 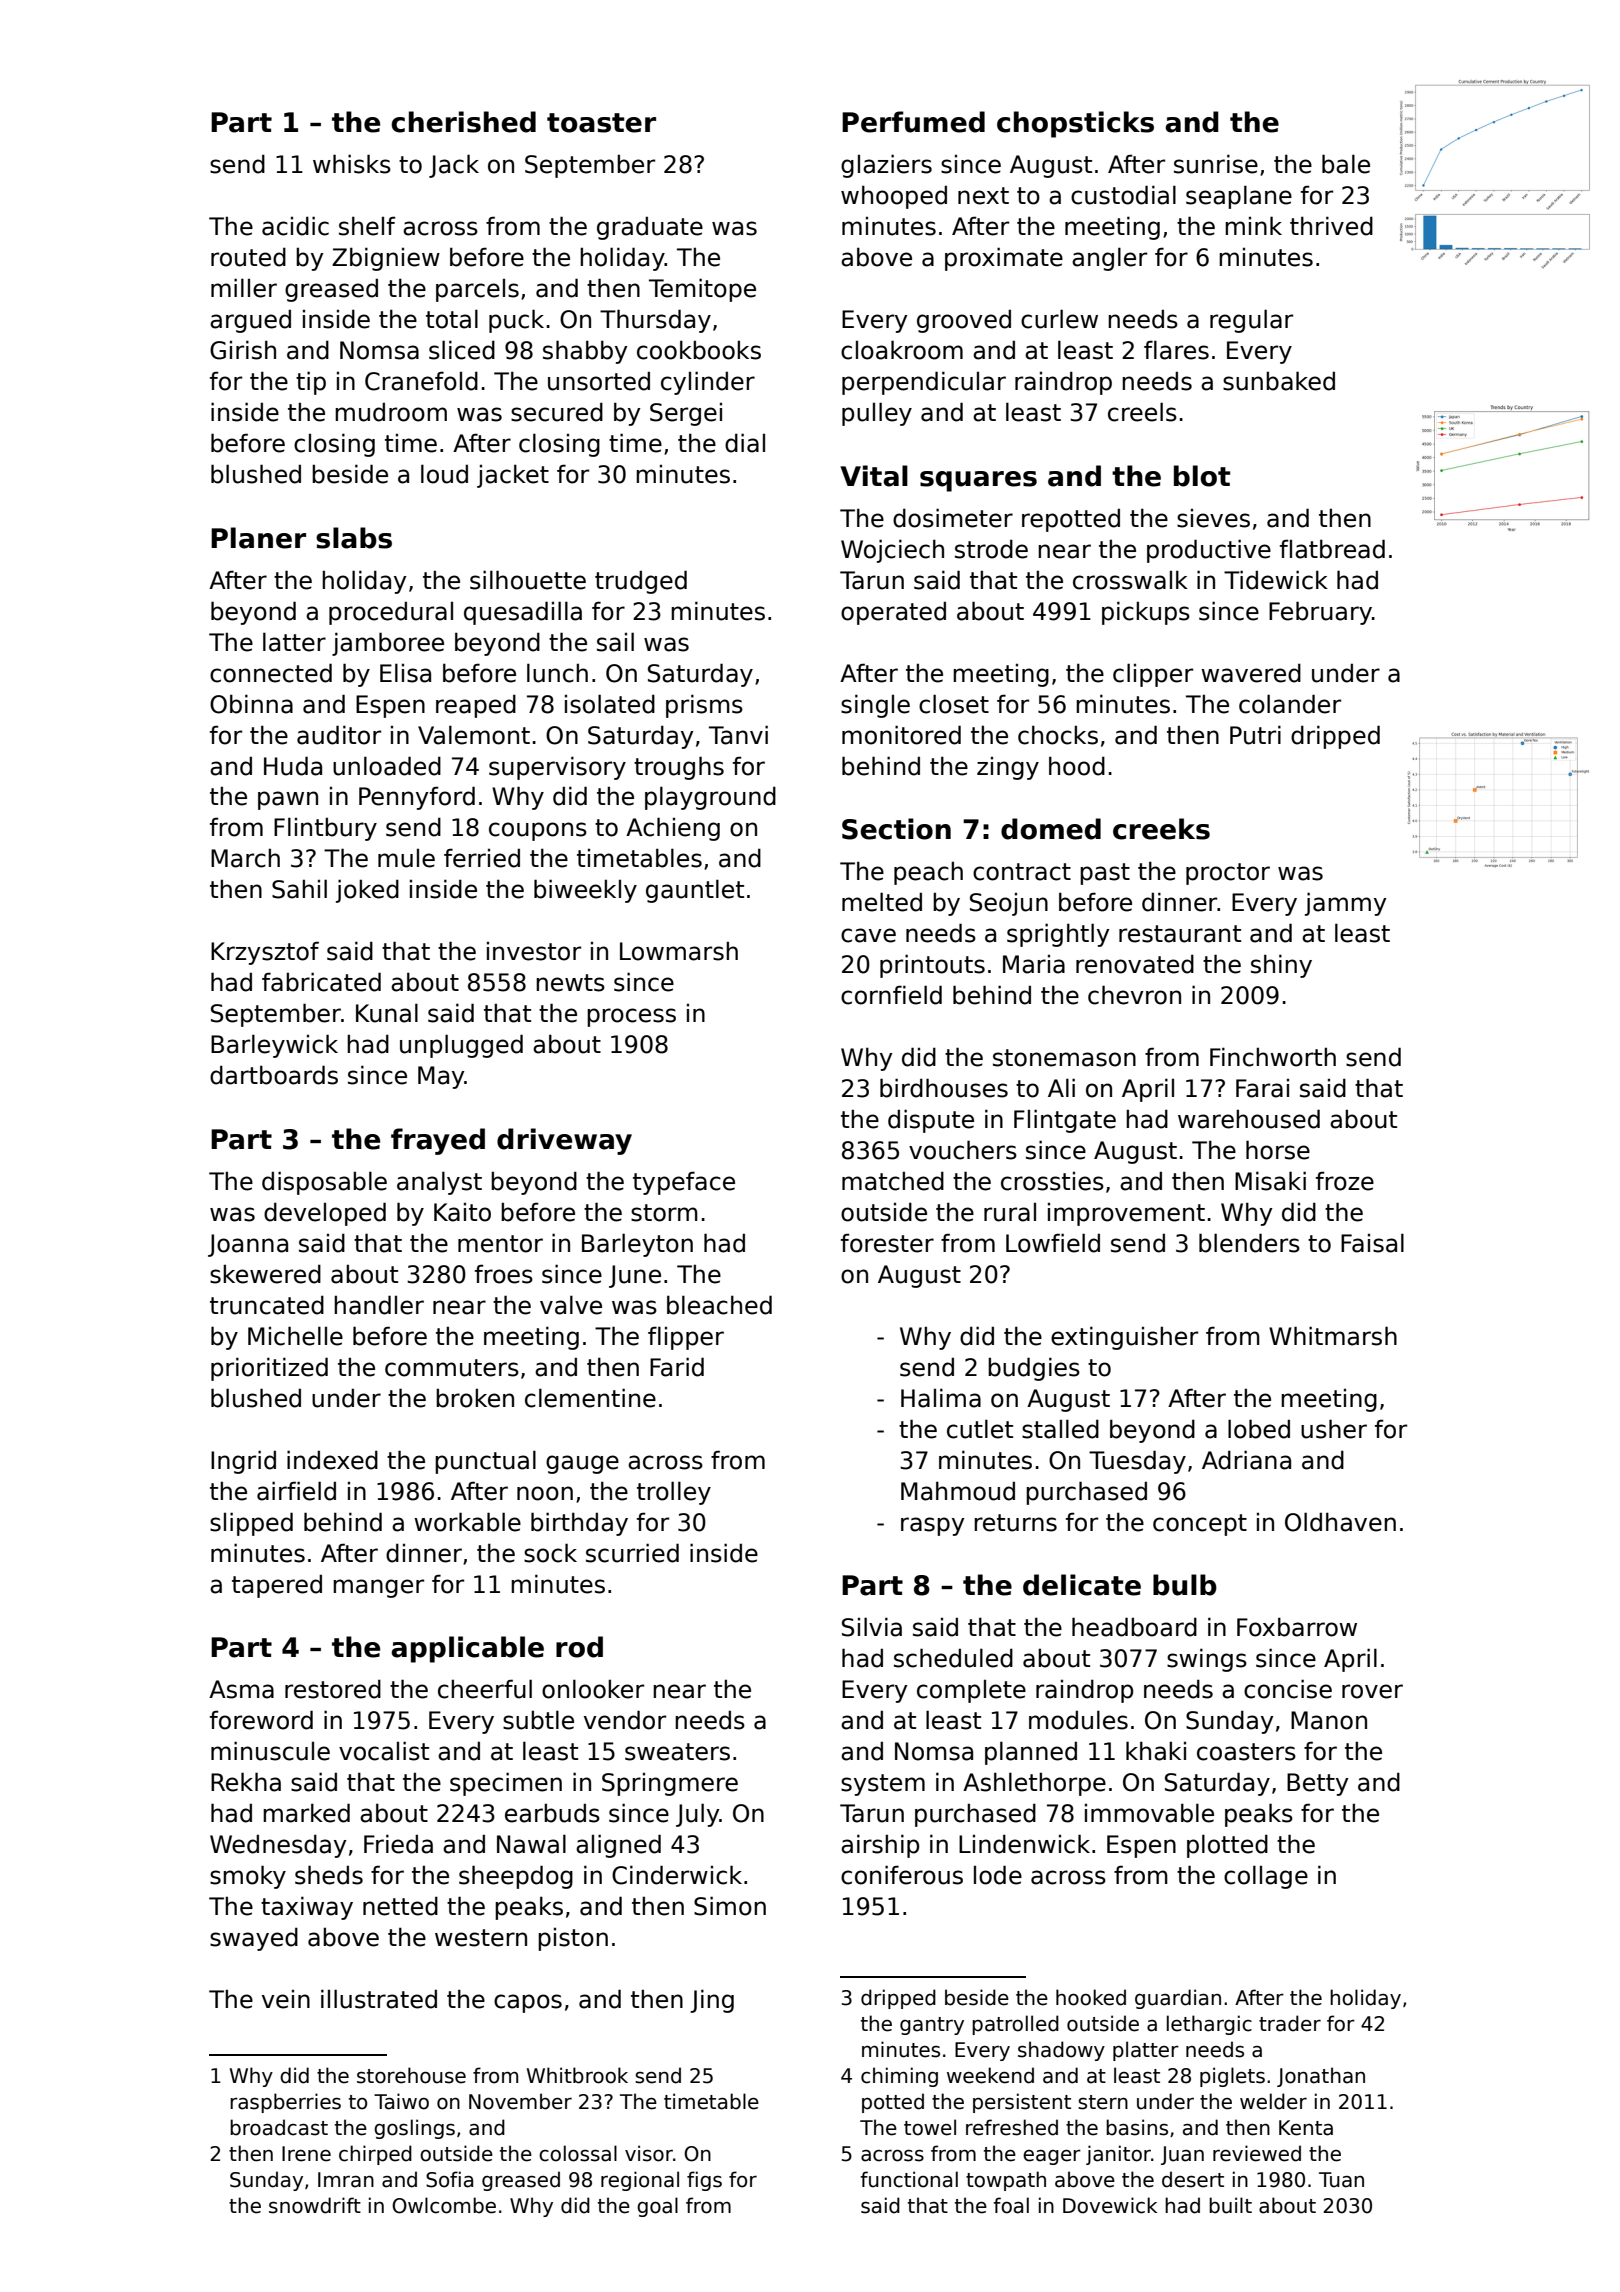 What do you see at coordinates (477, 290) in the document?
I see `parcels` at bounding box center [477, 290].
